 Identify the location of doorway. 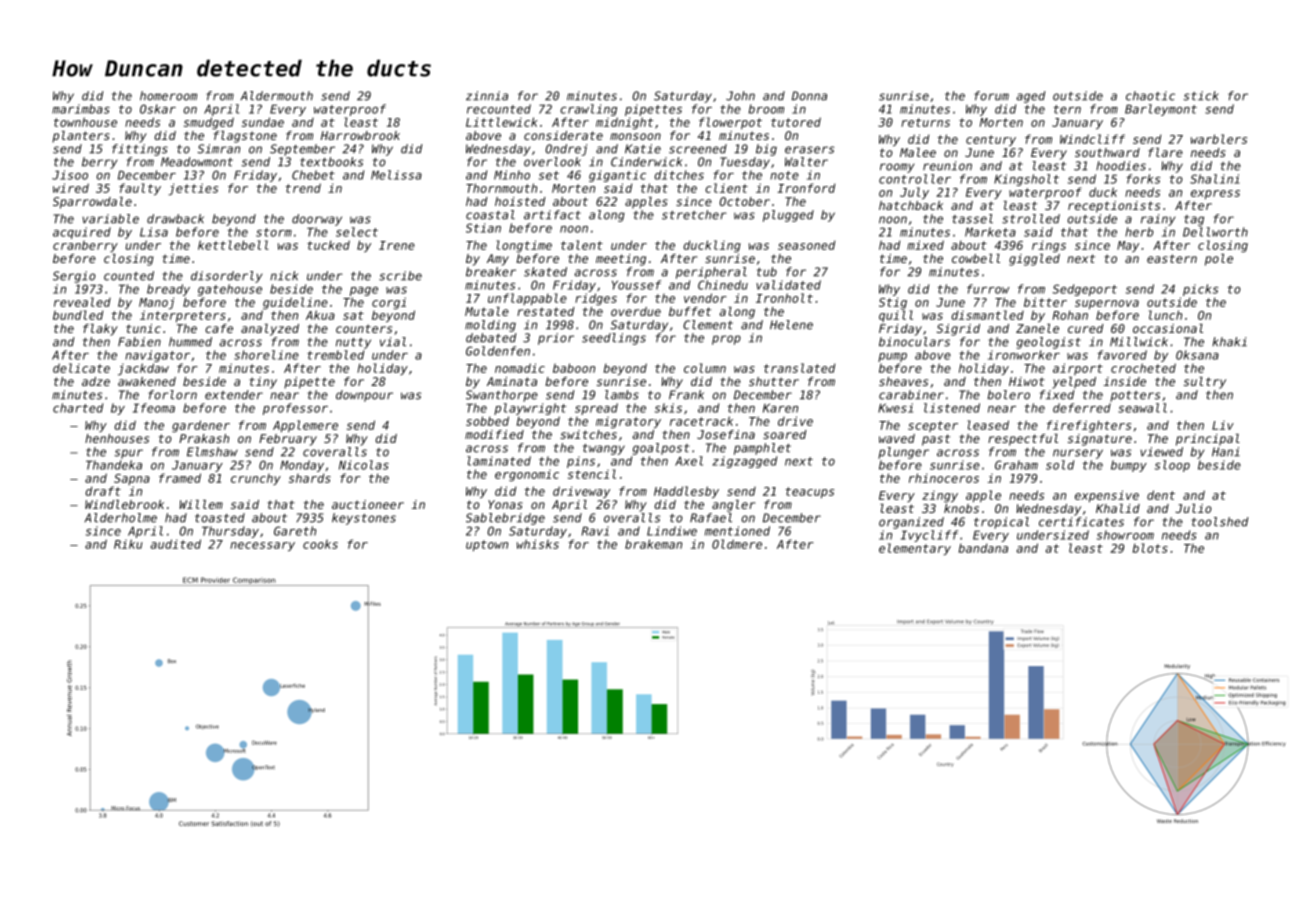
(317, 220).
